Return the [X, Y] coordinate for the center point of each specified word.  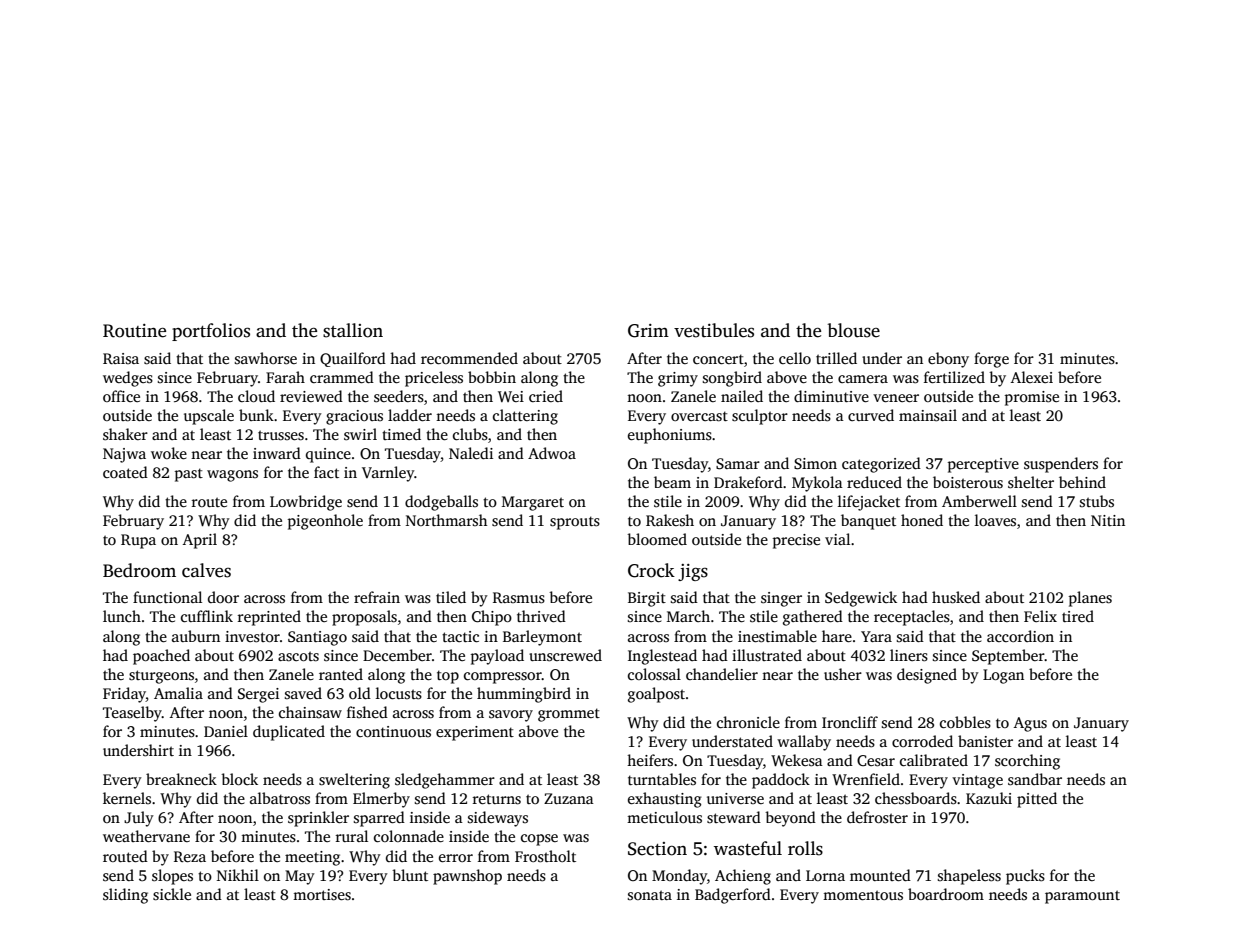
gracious [354, 417]
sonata [650, 895]
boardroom [946, 894]
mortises [322, 895]
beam [672, 482]
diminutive [831, 396]
